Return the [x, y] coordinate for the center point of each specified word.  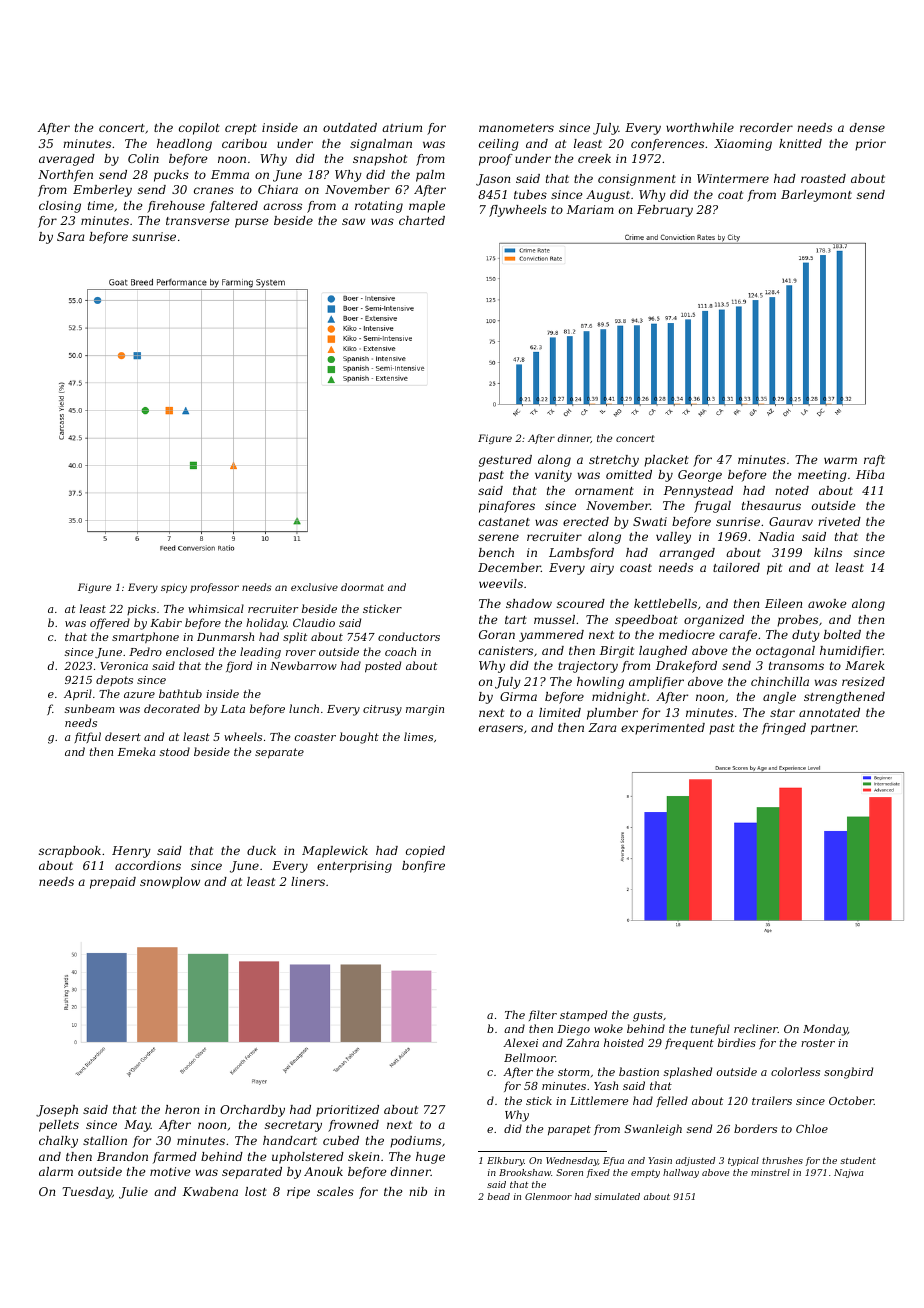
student [858, 1160]
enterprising [354, 867]
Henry [131, 852]
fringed [784, 729]
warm [840, 460]
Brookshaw [525, 1172]
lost [256, 1191]
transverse [198, 221]
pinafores [507, 507]
